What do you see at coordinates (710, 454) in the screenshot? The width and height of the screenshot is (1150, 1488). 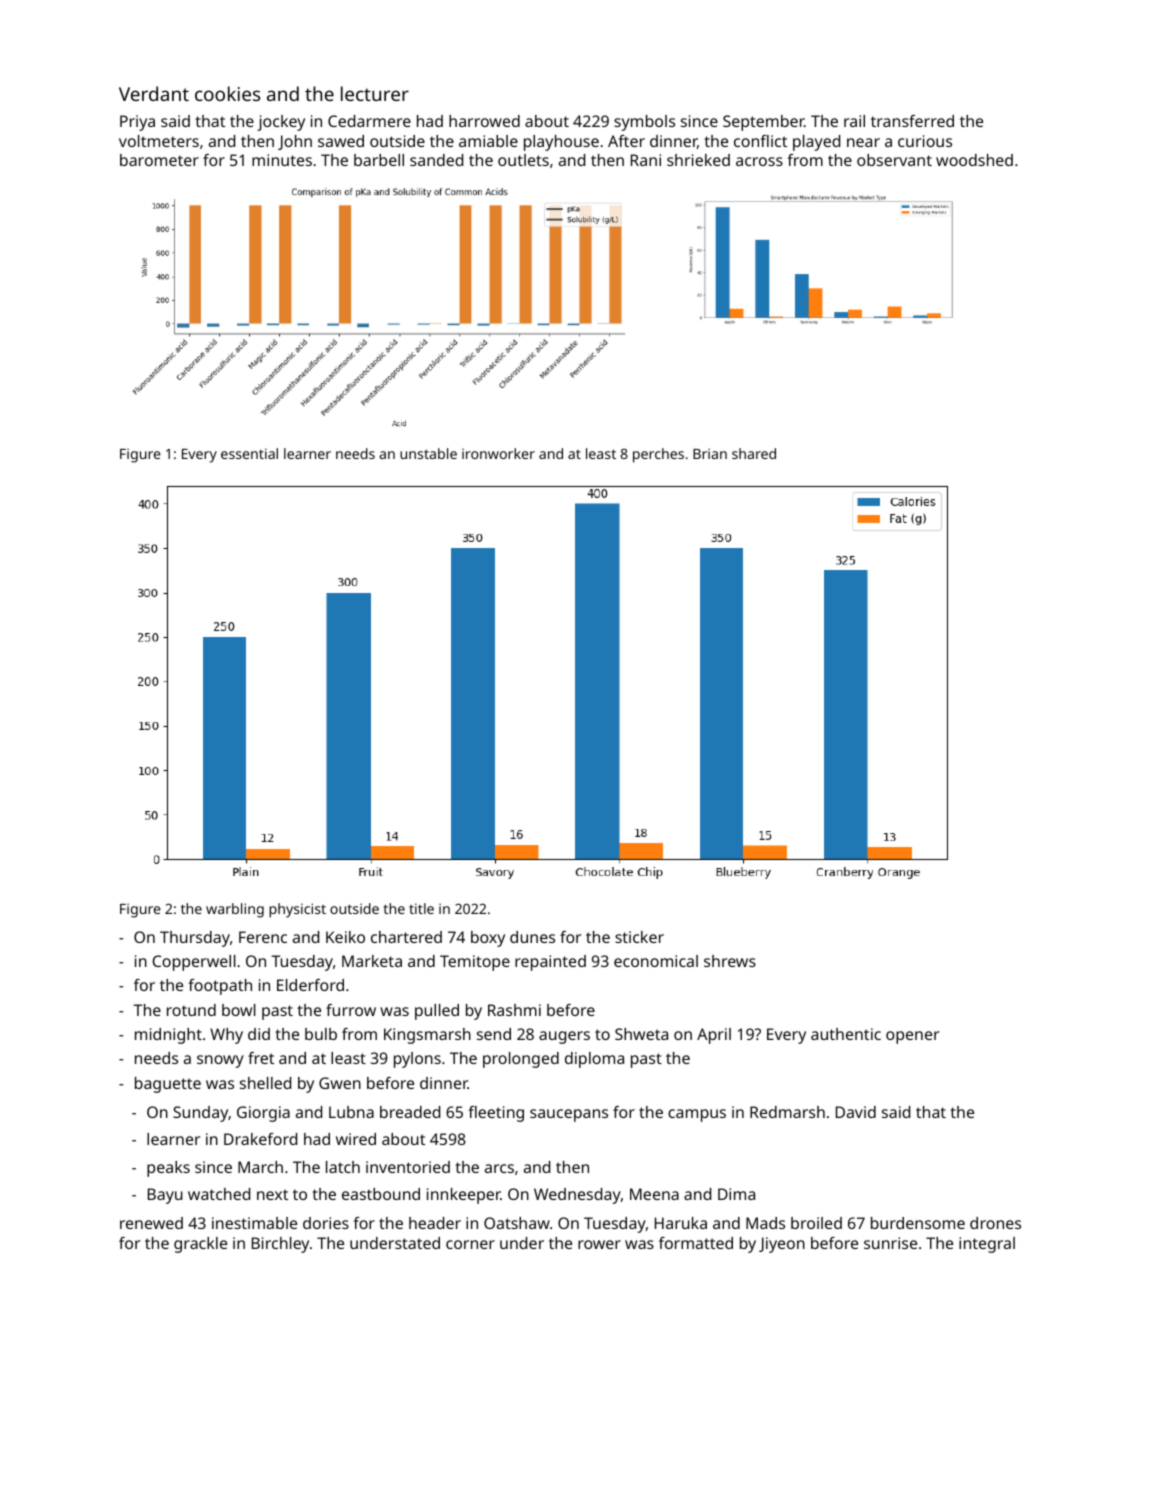 I see `Brian` at bounding box center [710, 454].
